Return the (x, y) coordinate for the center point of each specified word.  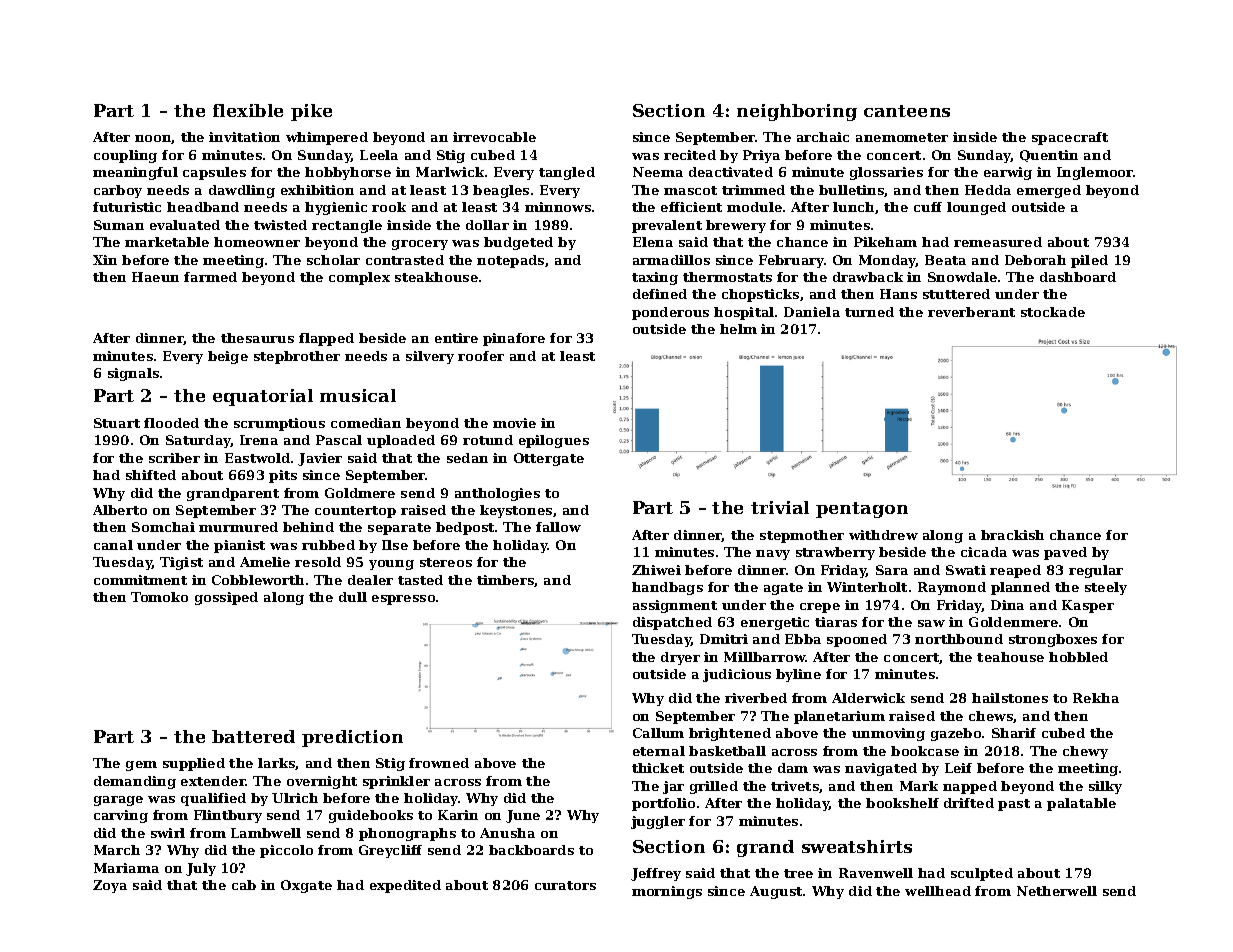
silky (1105, 787)
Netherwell (1057, 891)
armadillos (671, 260)
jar (673, 787)
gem (141, 766)
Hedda (988, 190)
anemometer (902, 137)
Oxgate (306, 886)
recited (690, 155)
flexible (248, 110)
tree (798, 873)
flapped (326, 339)
